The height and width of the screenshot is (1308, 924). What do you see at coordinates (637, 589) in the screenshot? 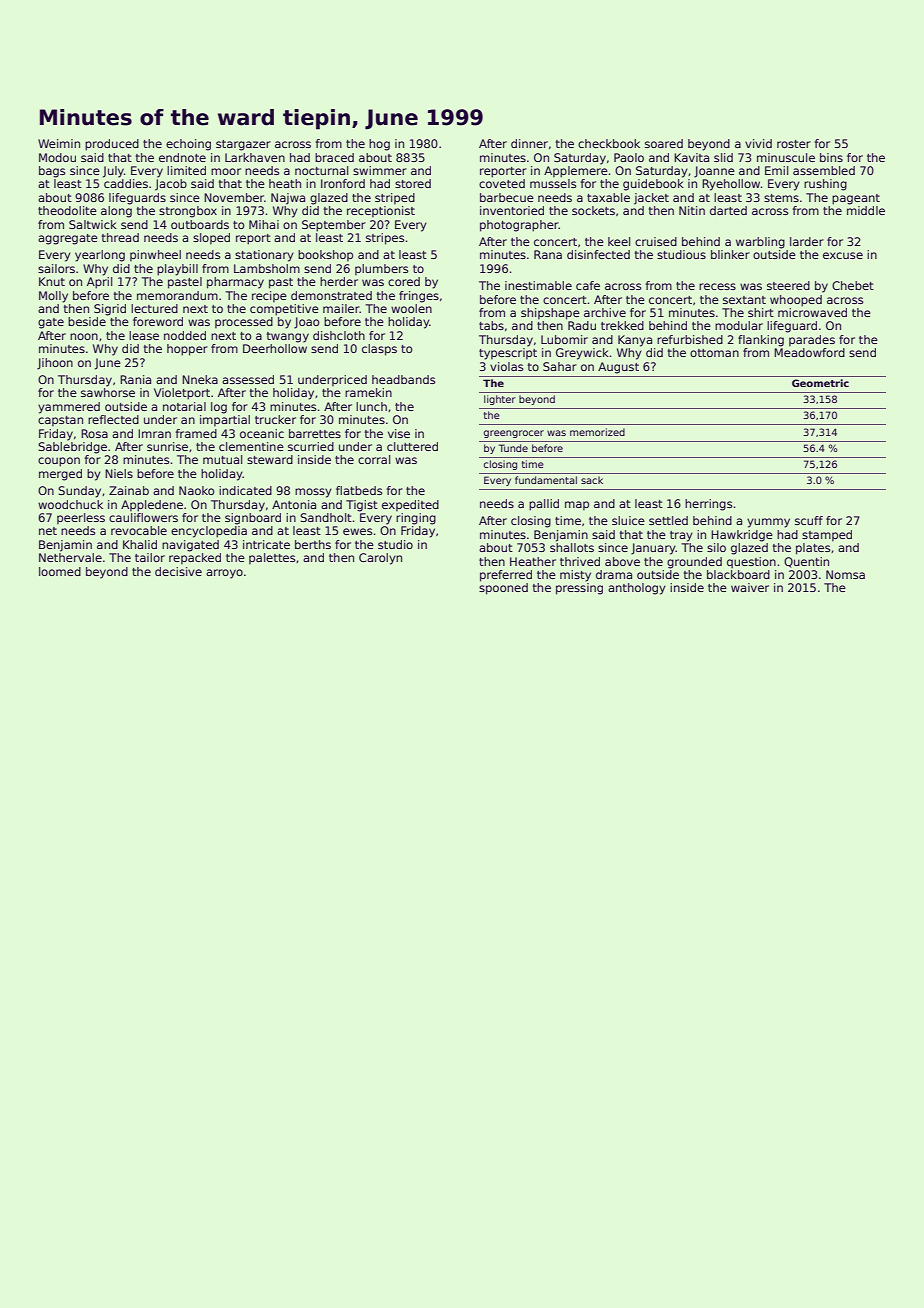
I see `anthology` at bounding box center [637, 589].
